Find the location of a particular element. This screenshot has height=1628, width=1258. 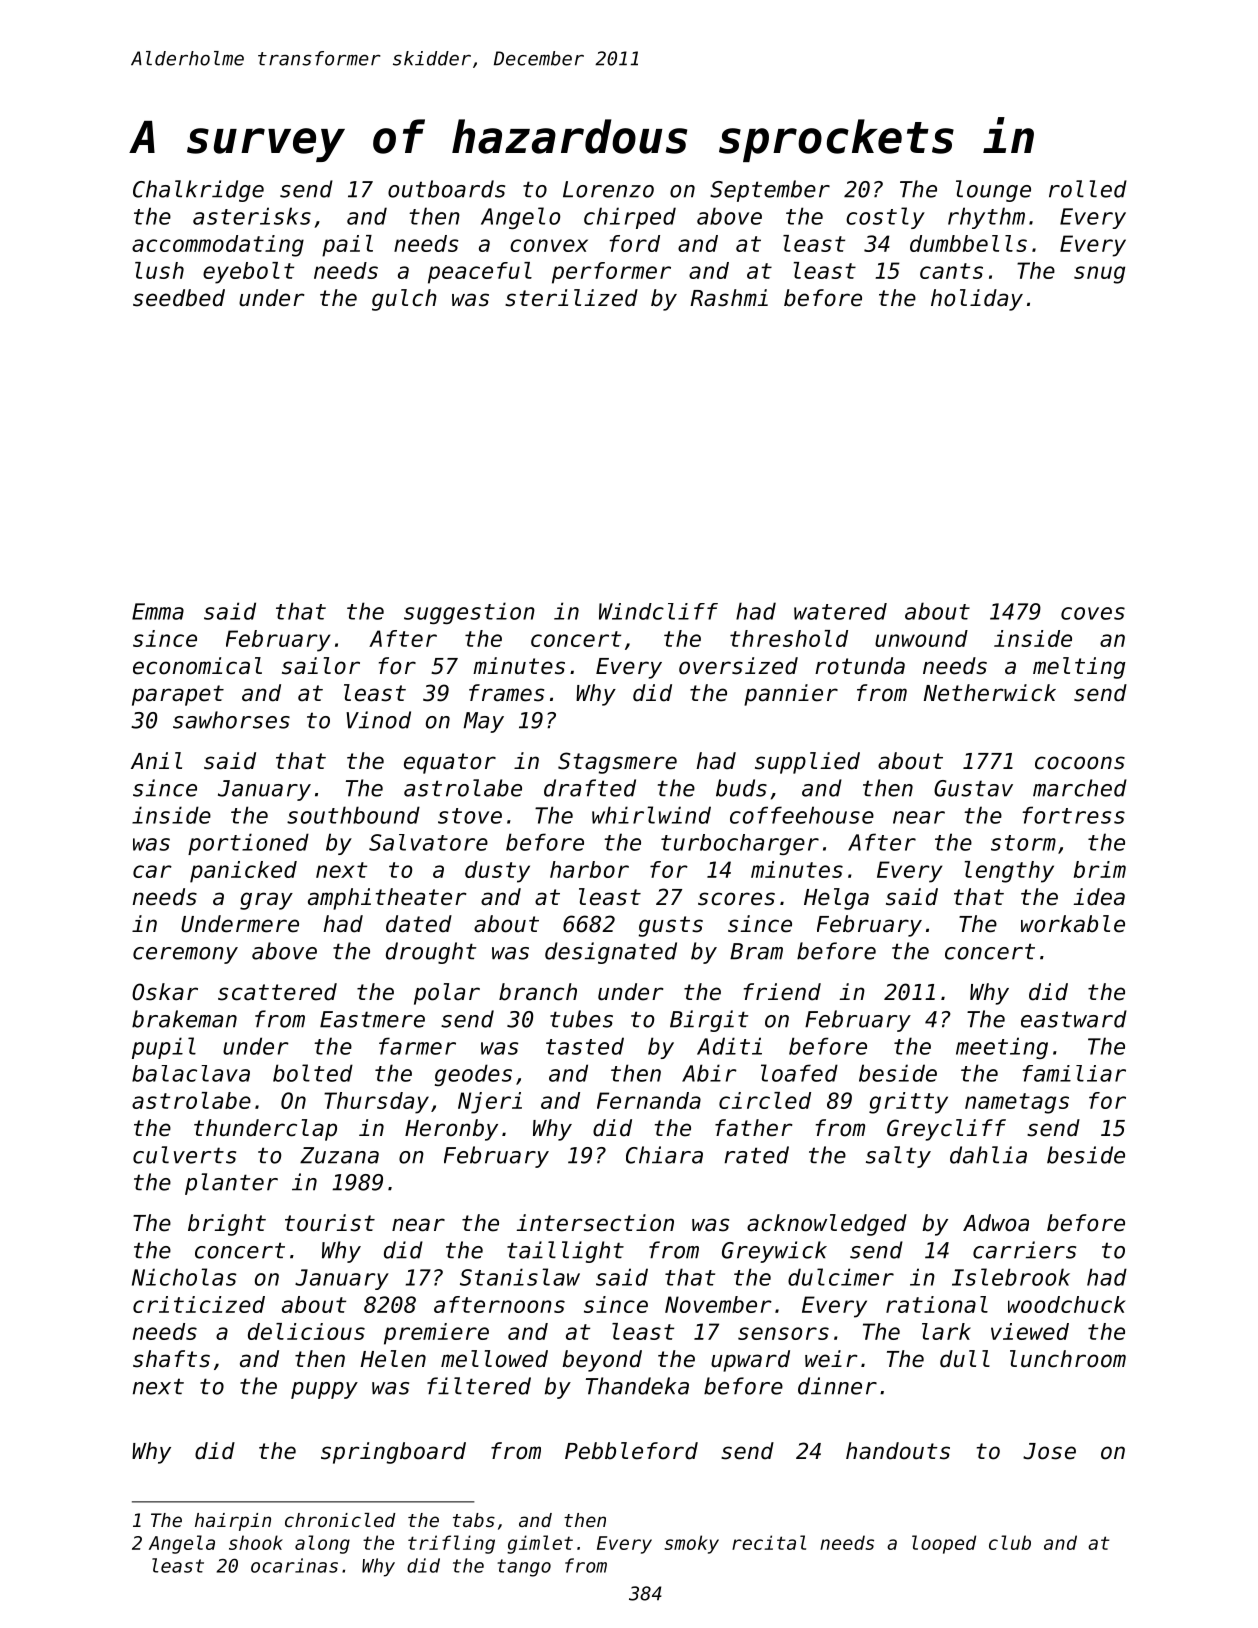

cocoons is located at coordinates (1080, 763).
